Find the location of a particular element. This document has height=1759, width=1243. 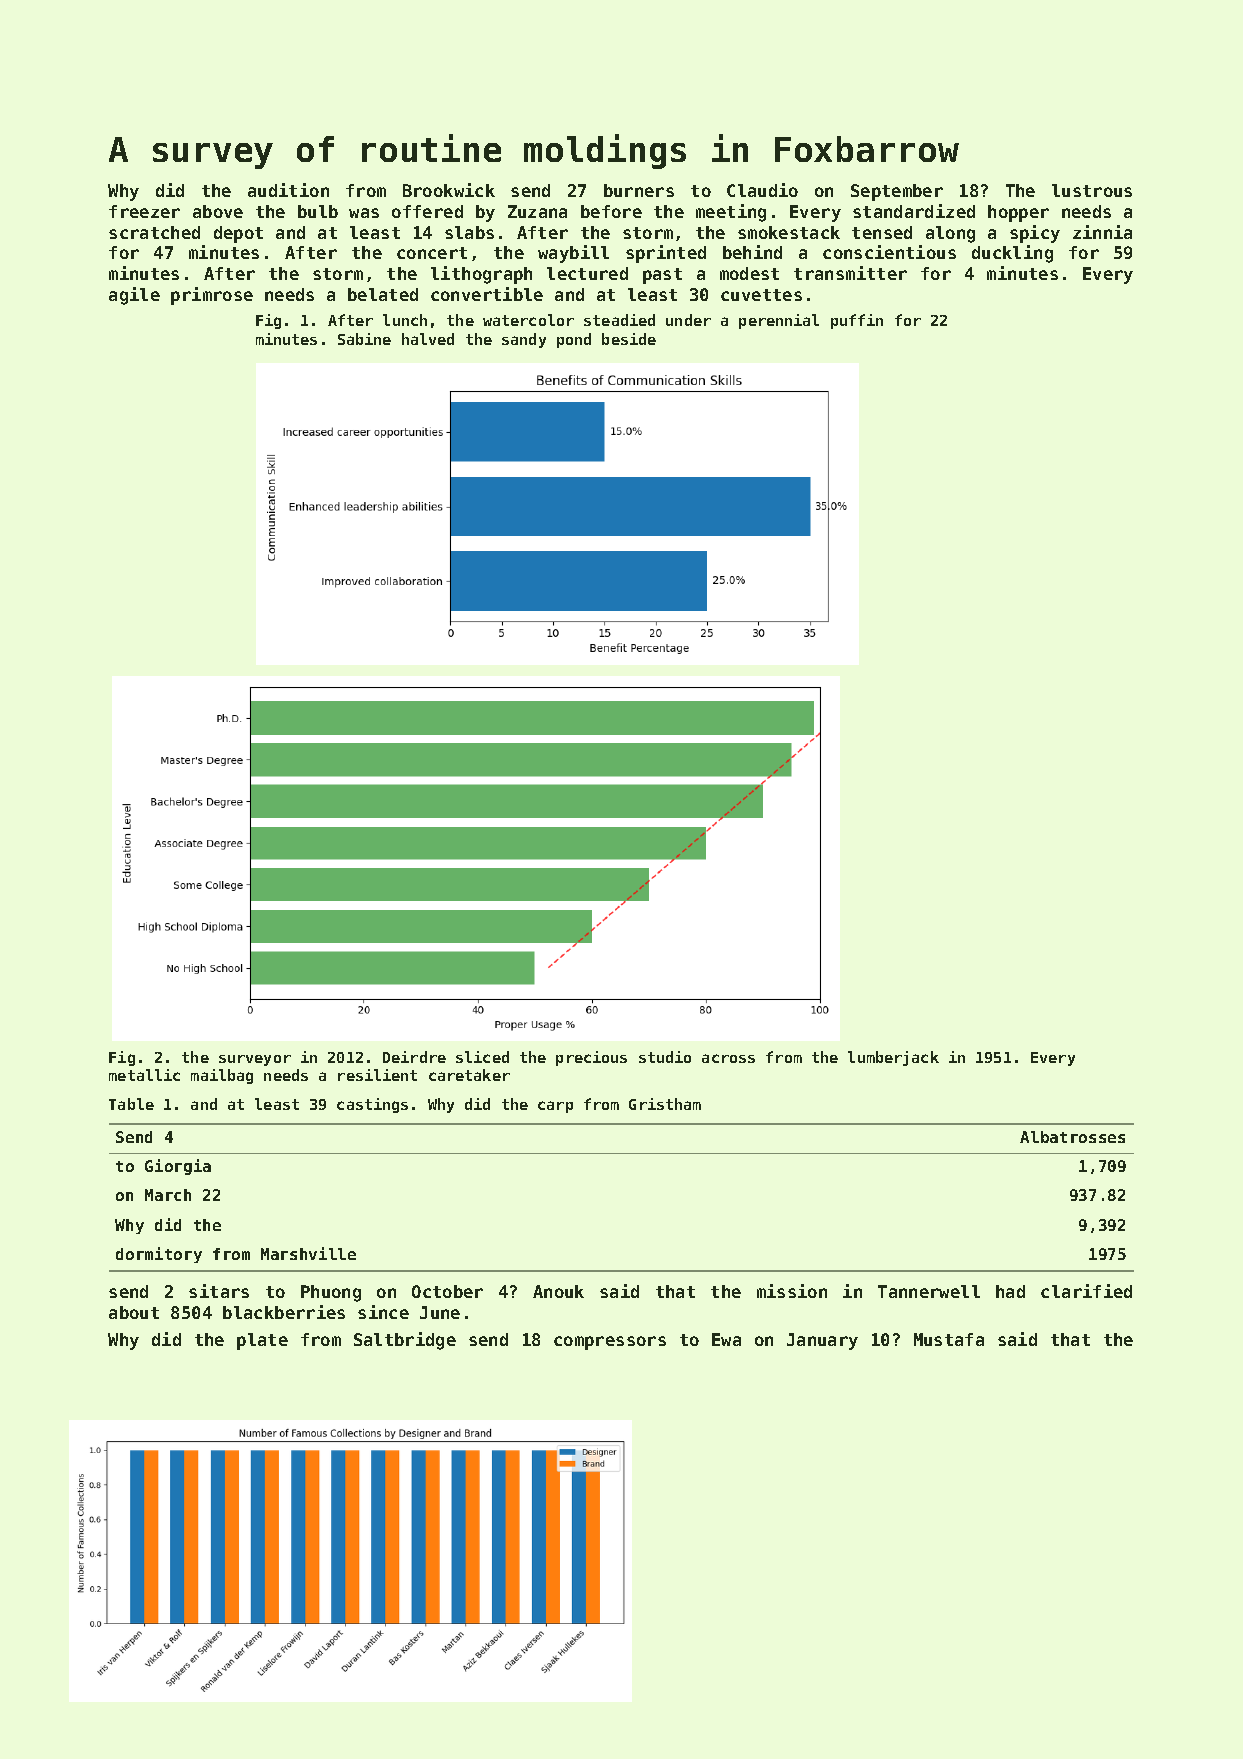

dormitory is located at coordinates (159, 1255).
